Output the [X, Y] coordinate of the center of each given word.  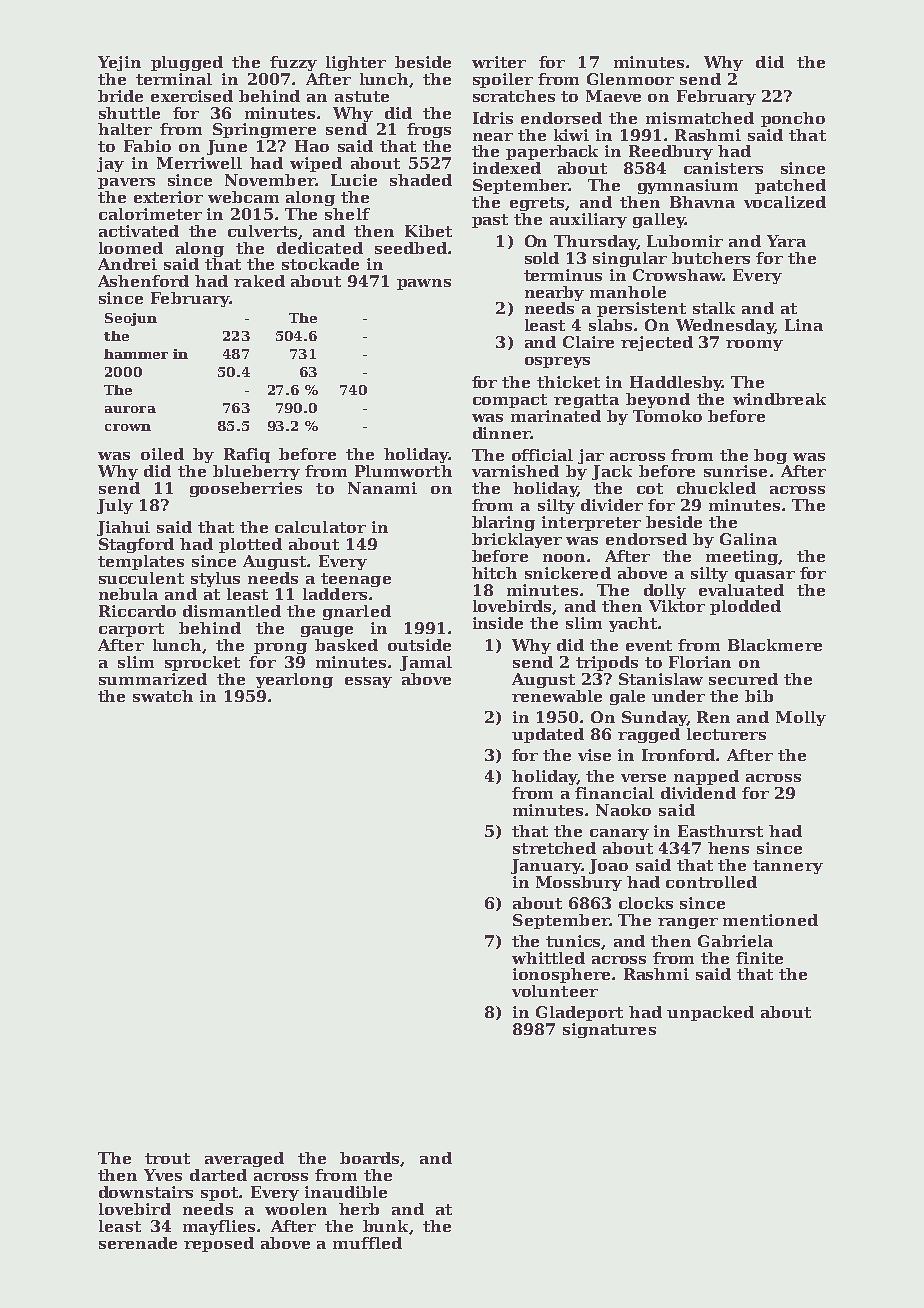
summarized [153, 679]
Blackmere [775, 645]
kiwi [571, 135]
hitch [494, 573]
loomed [131, 248]
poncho [793, 119]
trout [167, 1158]
